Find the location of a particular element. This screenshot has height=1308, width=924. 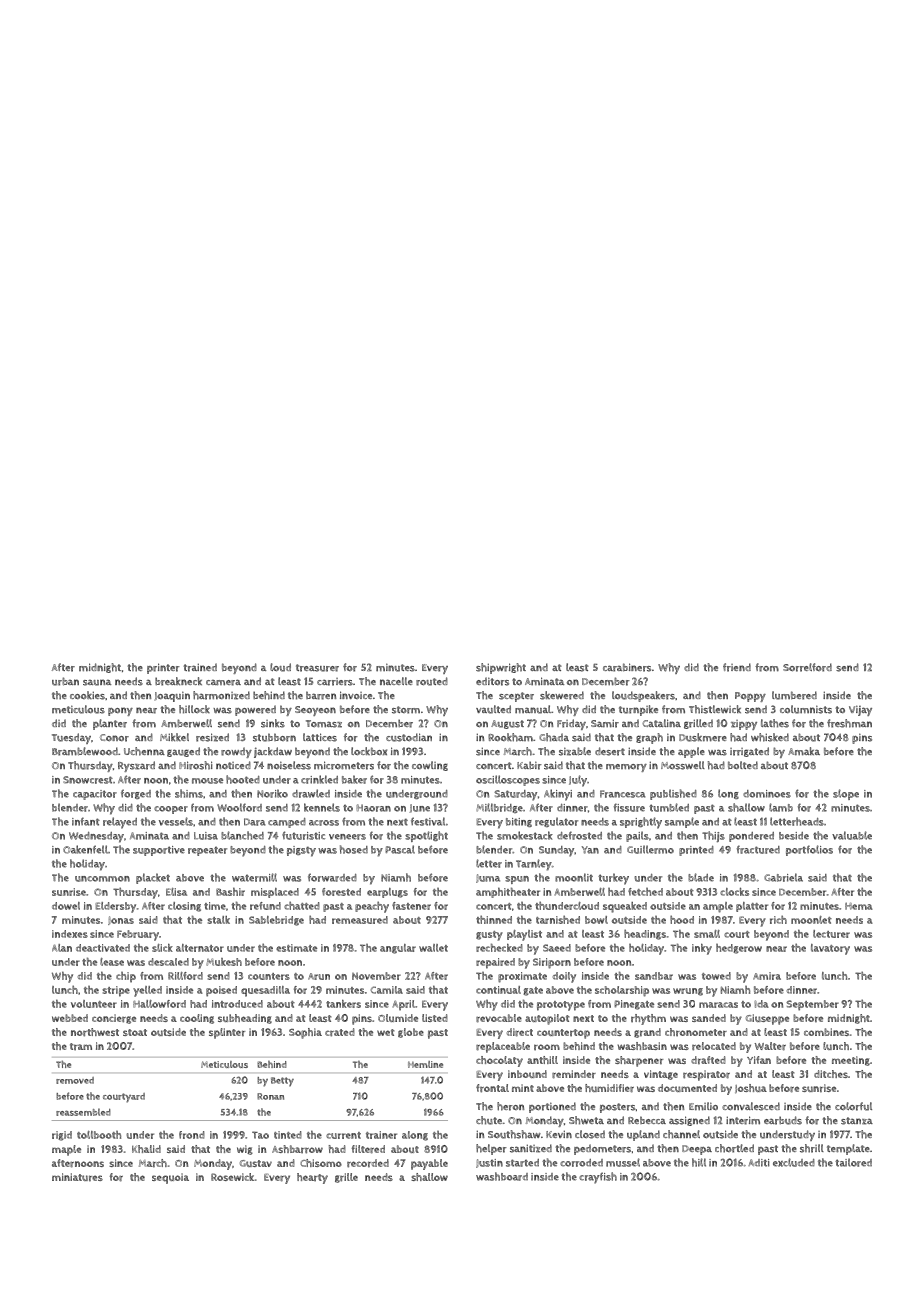

slope is located at coordinates (846, 794).
